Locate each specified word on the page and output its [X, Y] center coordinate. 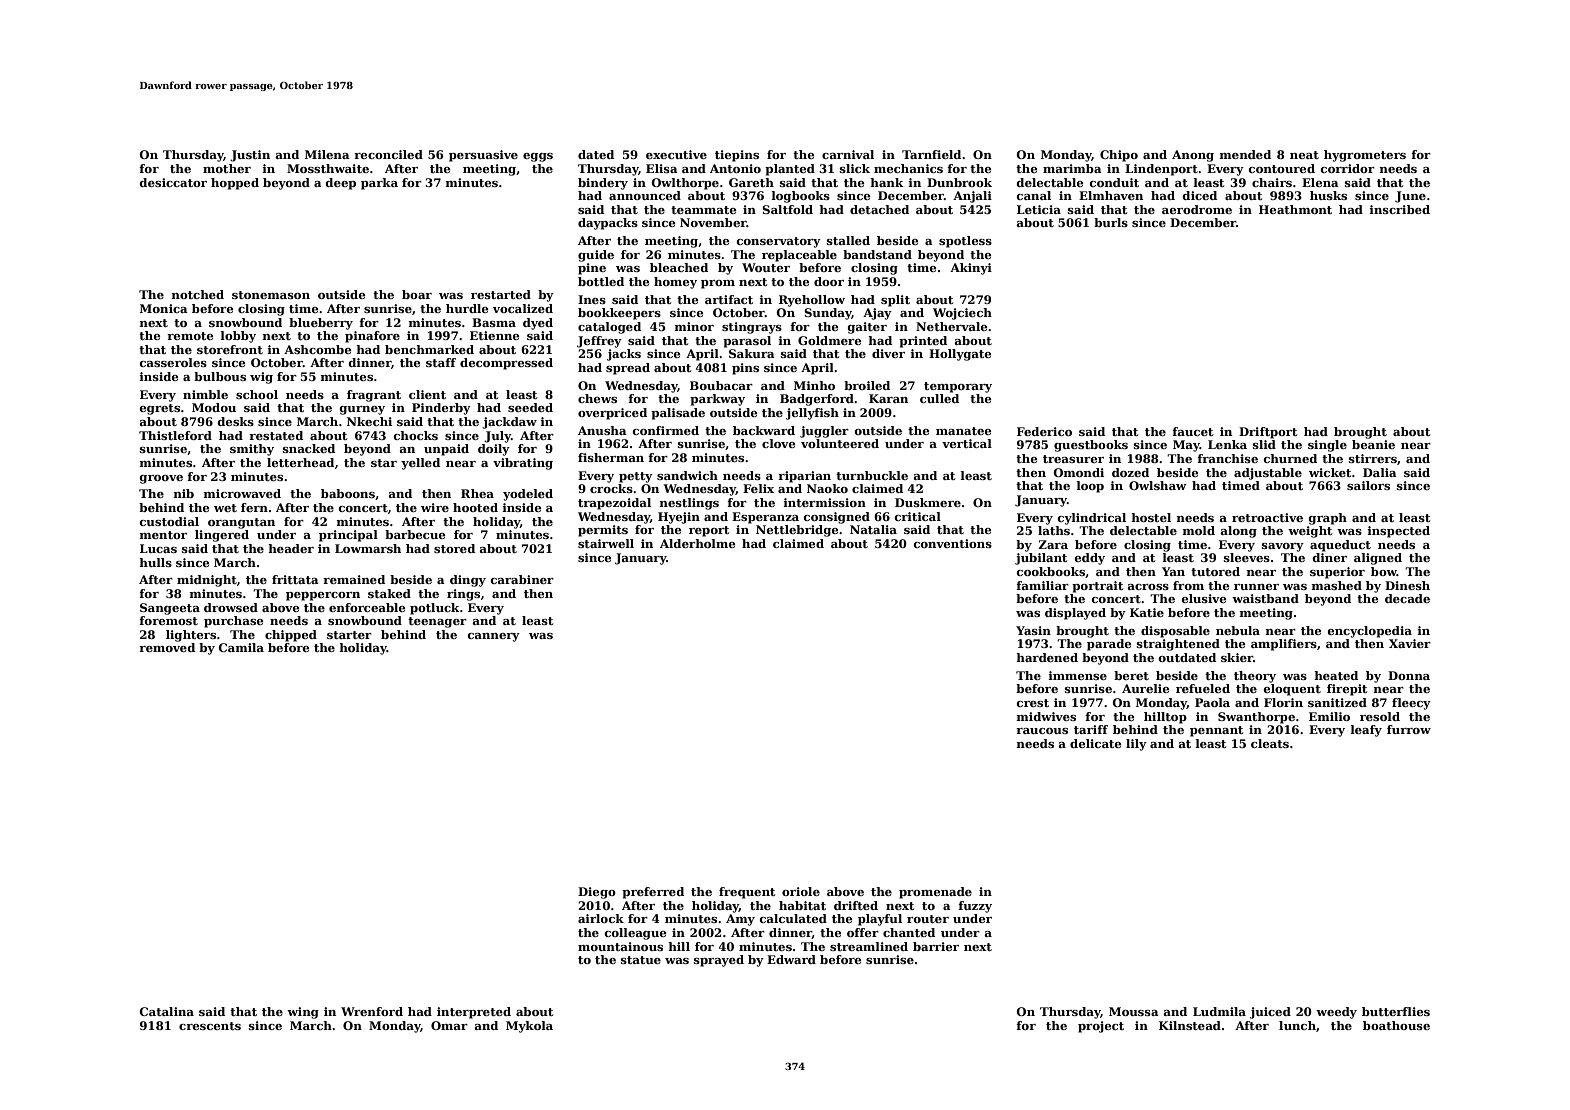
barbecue [415, 534]
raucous [1042, 731]
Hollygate [960, 355]
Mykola [529, 1027]
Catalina [166, 1011]
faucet [1192, 431]
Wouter [766, 267]
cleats [1270, 743]
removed [167, 647]
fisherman [611, 457]
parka [379, 184]
